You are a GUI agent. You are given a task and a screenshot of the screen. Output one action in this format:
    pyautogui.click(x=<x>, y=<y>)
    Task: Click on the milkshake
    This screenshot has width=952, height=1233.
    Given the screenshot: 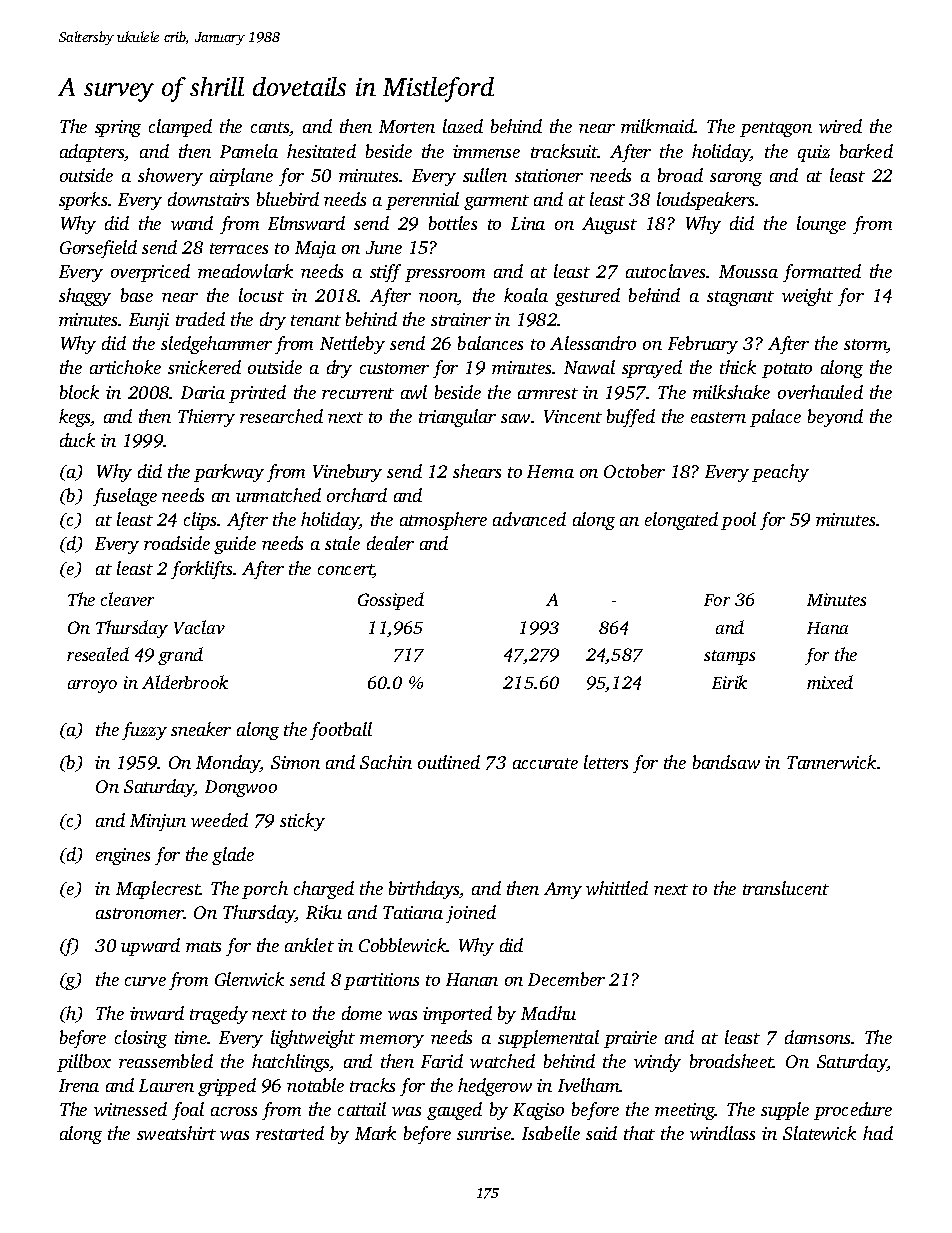 What is the action you would take?
    pyautogui.click(x=731, y=392)
